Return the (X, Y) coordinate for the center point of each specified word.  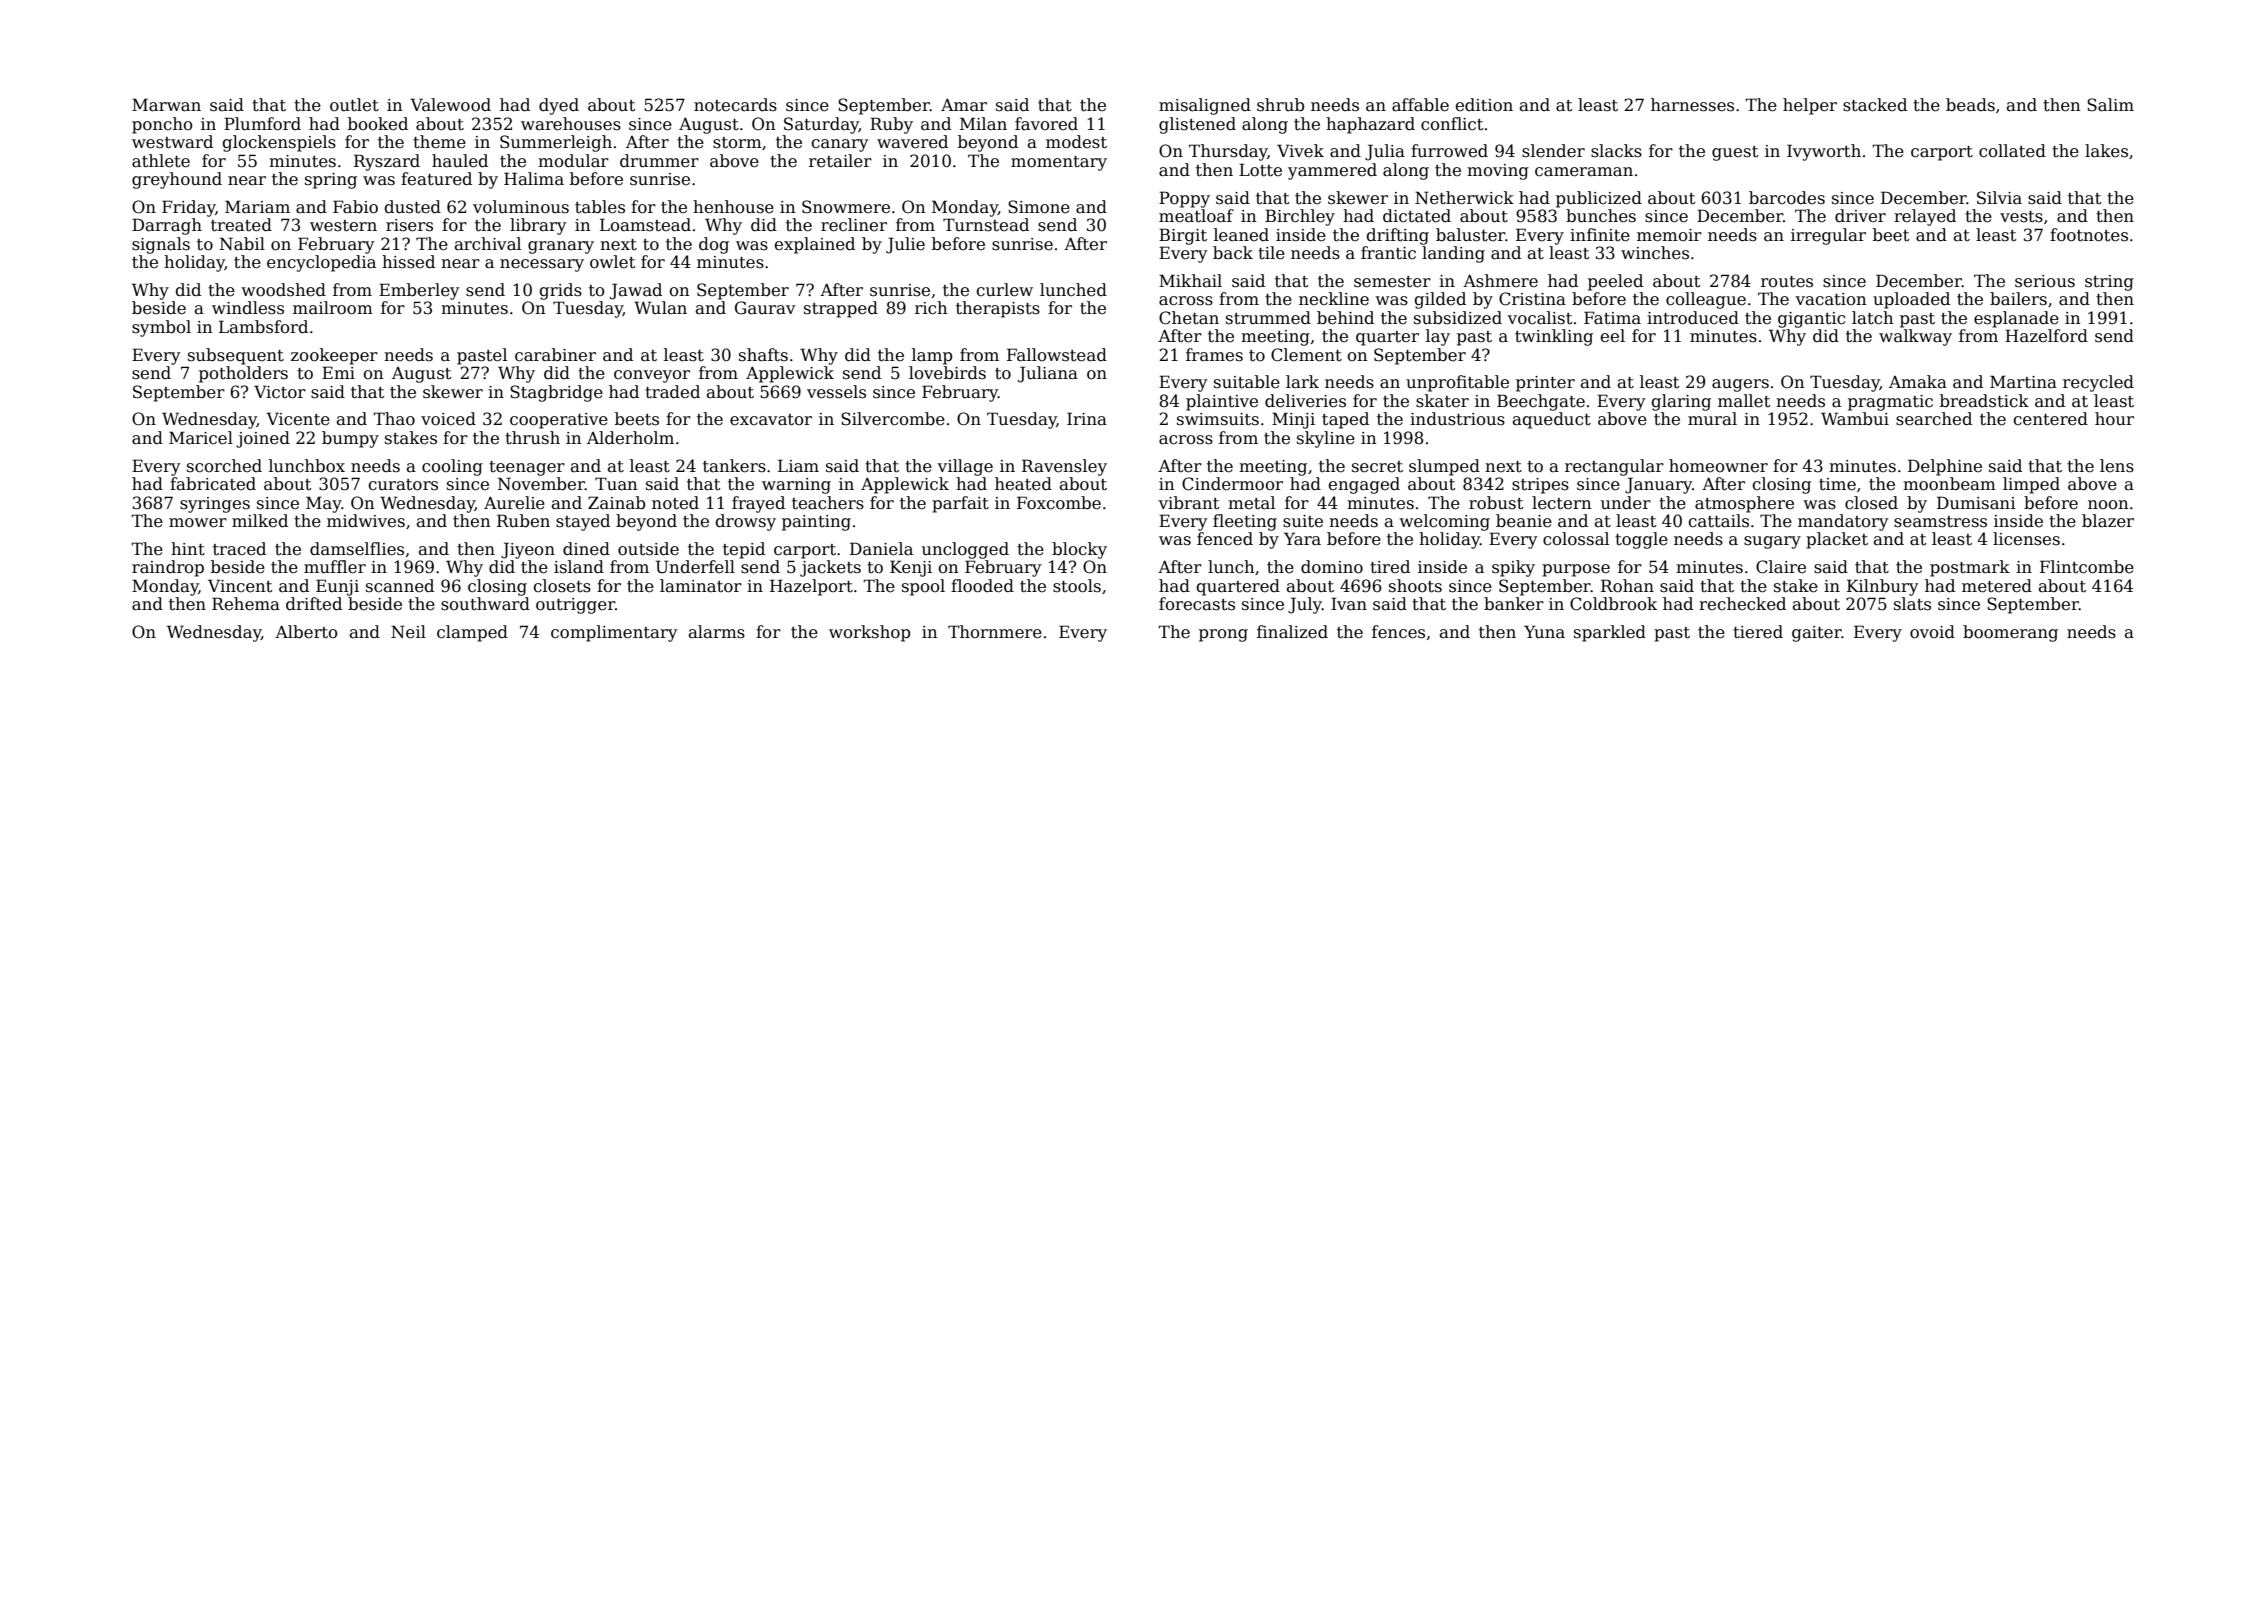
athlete (161, 161)
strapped (841, 309)
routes (1787, 282)
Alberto (306, 632)
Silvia (1999, 198)
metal (1251, 503)
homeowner (1718, 466)
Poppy (1184, 199)
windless (248, 308)
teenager (527, 468)
